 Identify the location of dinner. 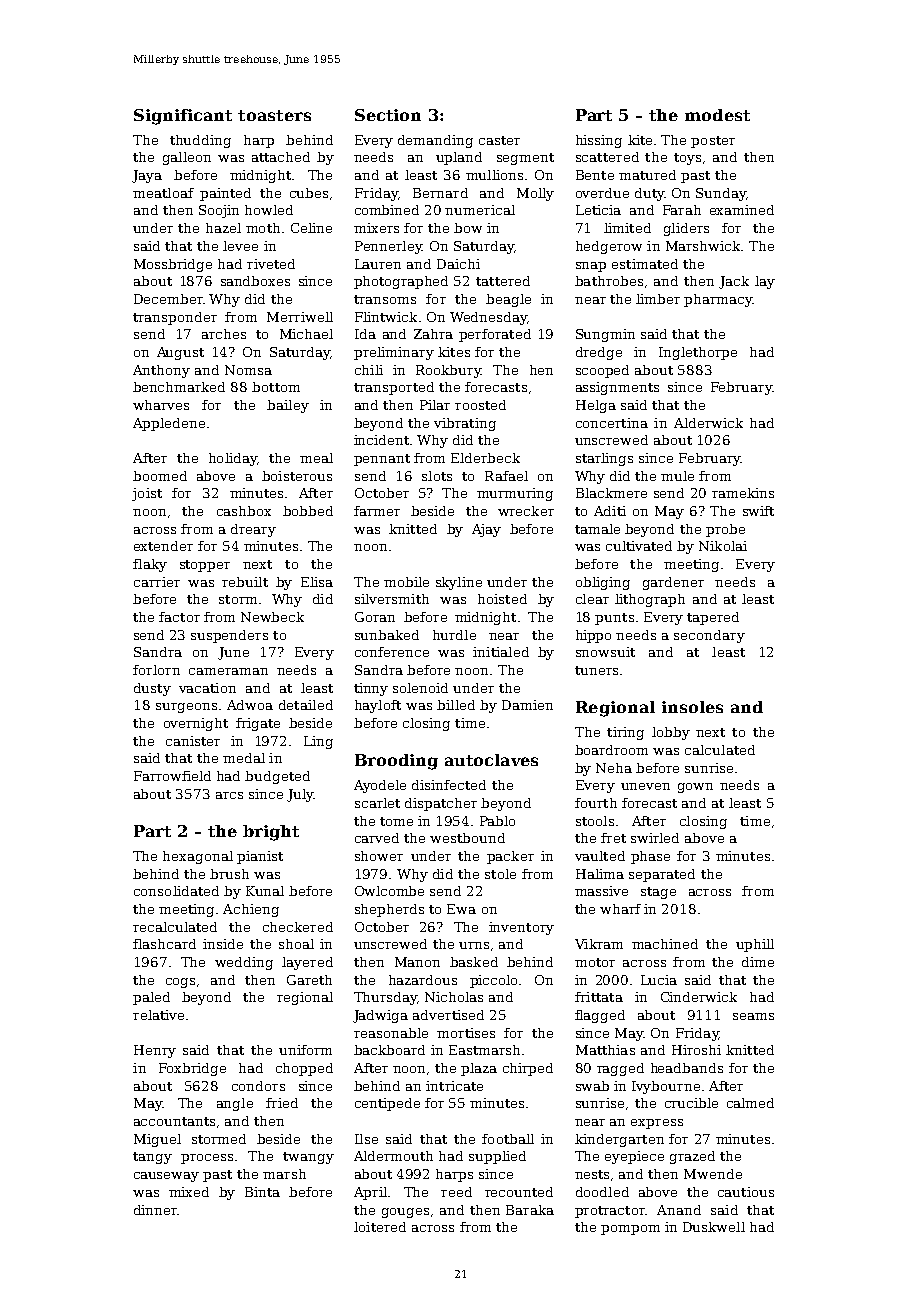
(156, 1210).
